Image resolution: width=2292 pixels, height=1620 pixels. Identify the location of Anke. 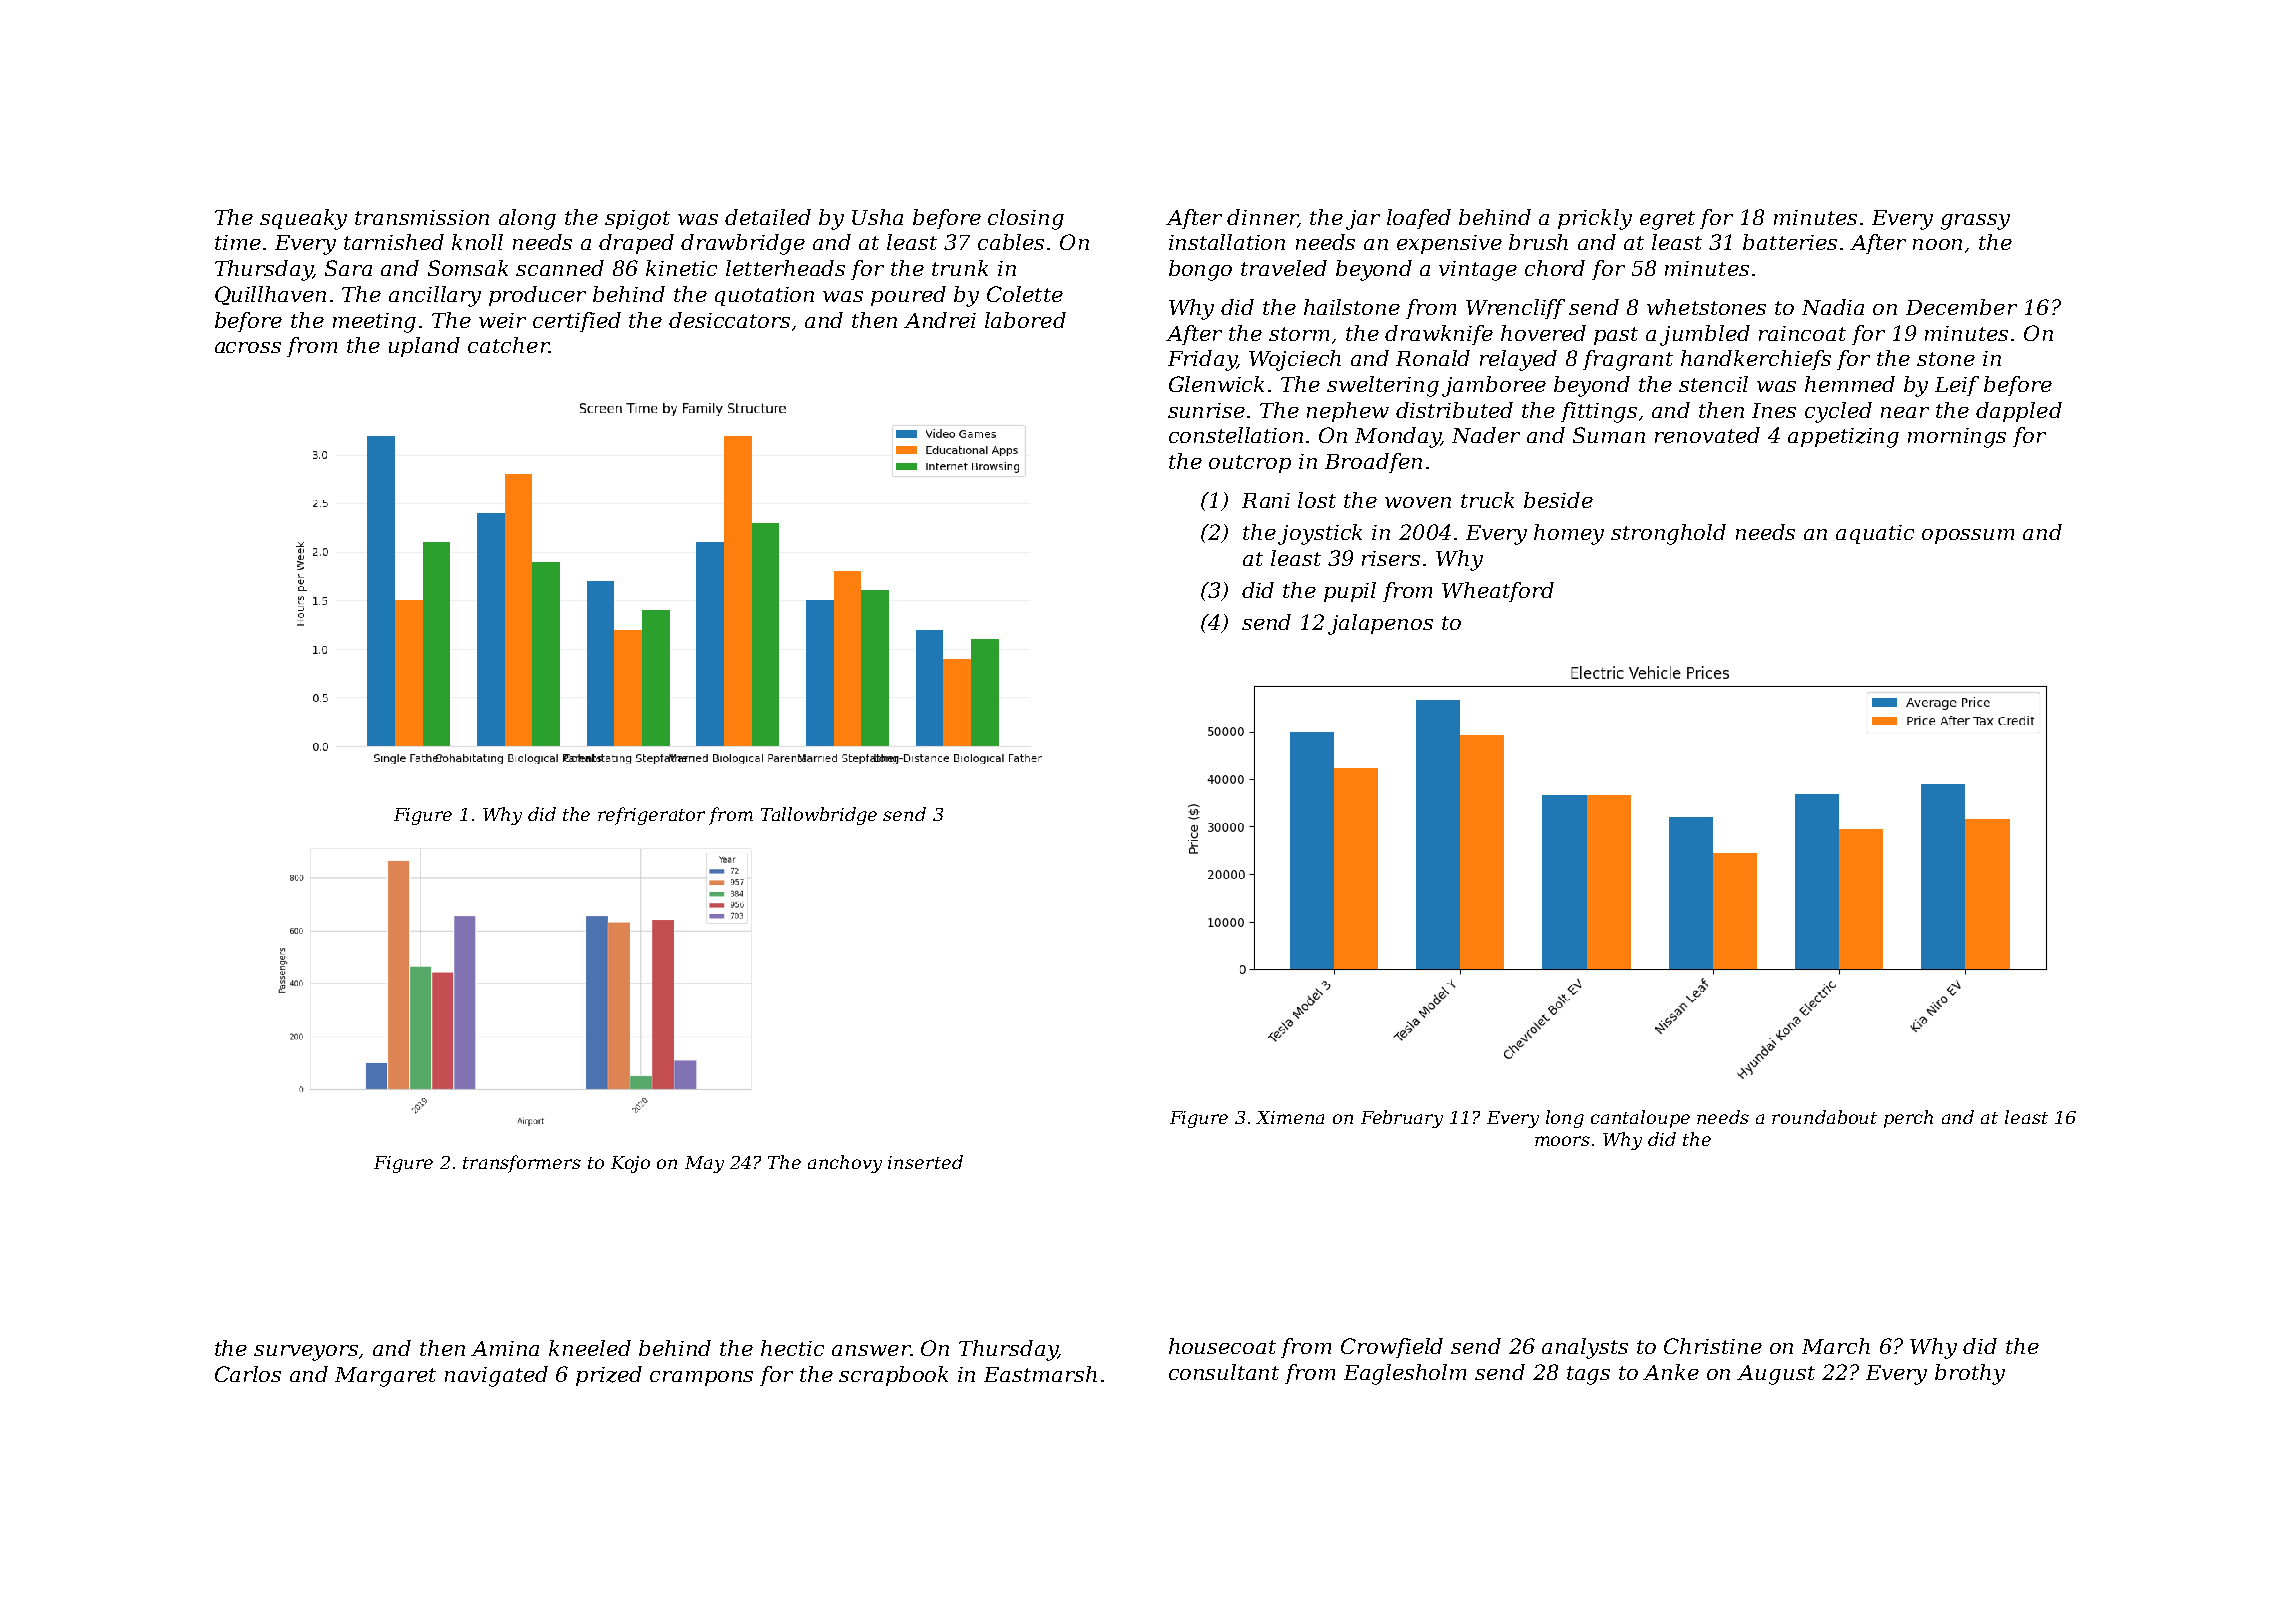
(1671, 1372).
